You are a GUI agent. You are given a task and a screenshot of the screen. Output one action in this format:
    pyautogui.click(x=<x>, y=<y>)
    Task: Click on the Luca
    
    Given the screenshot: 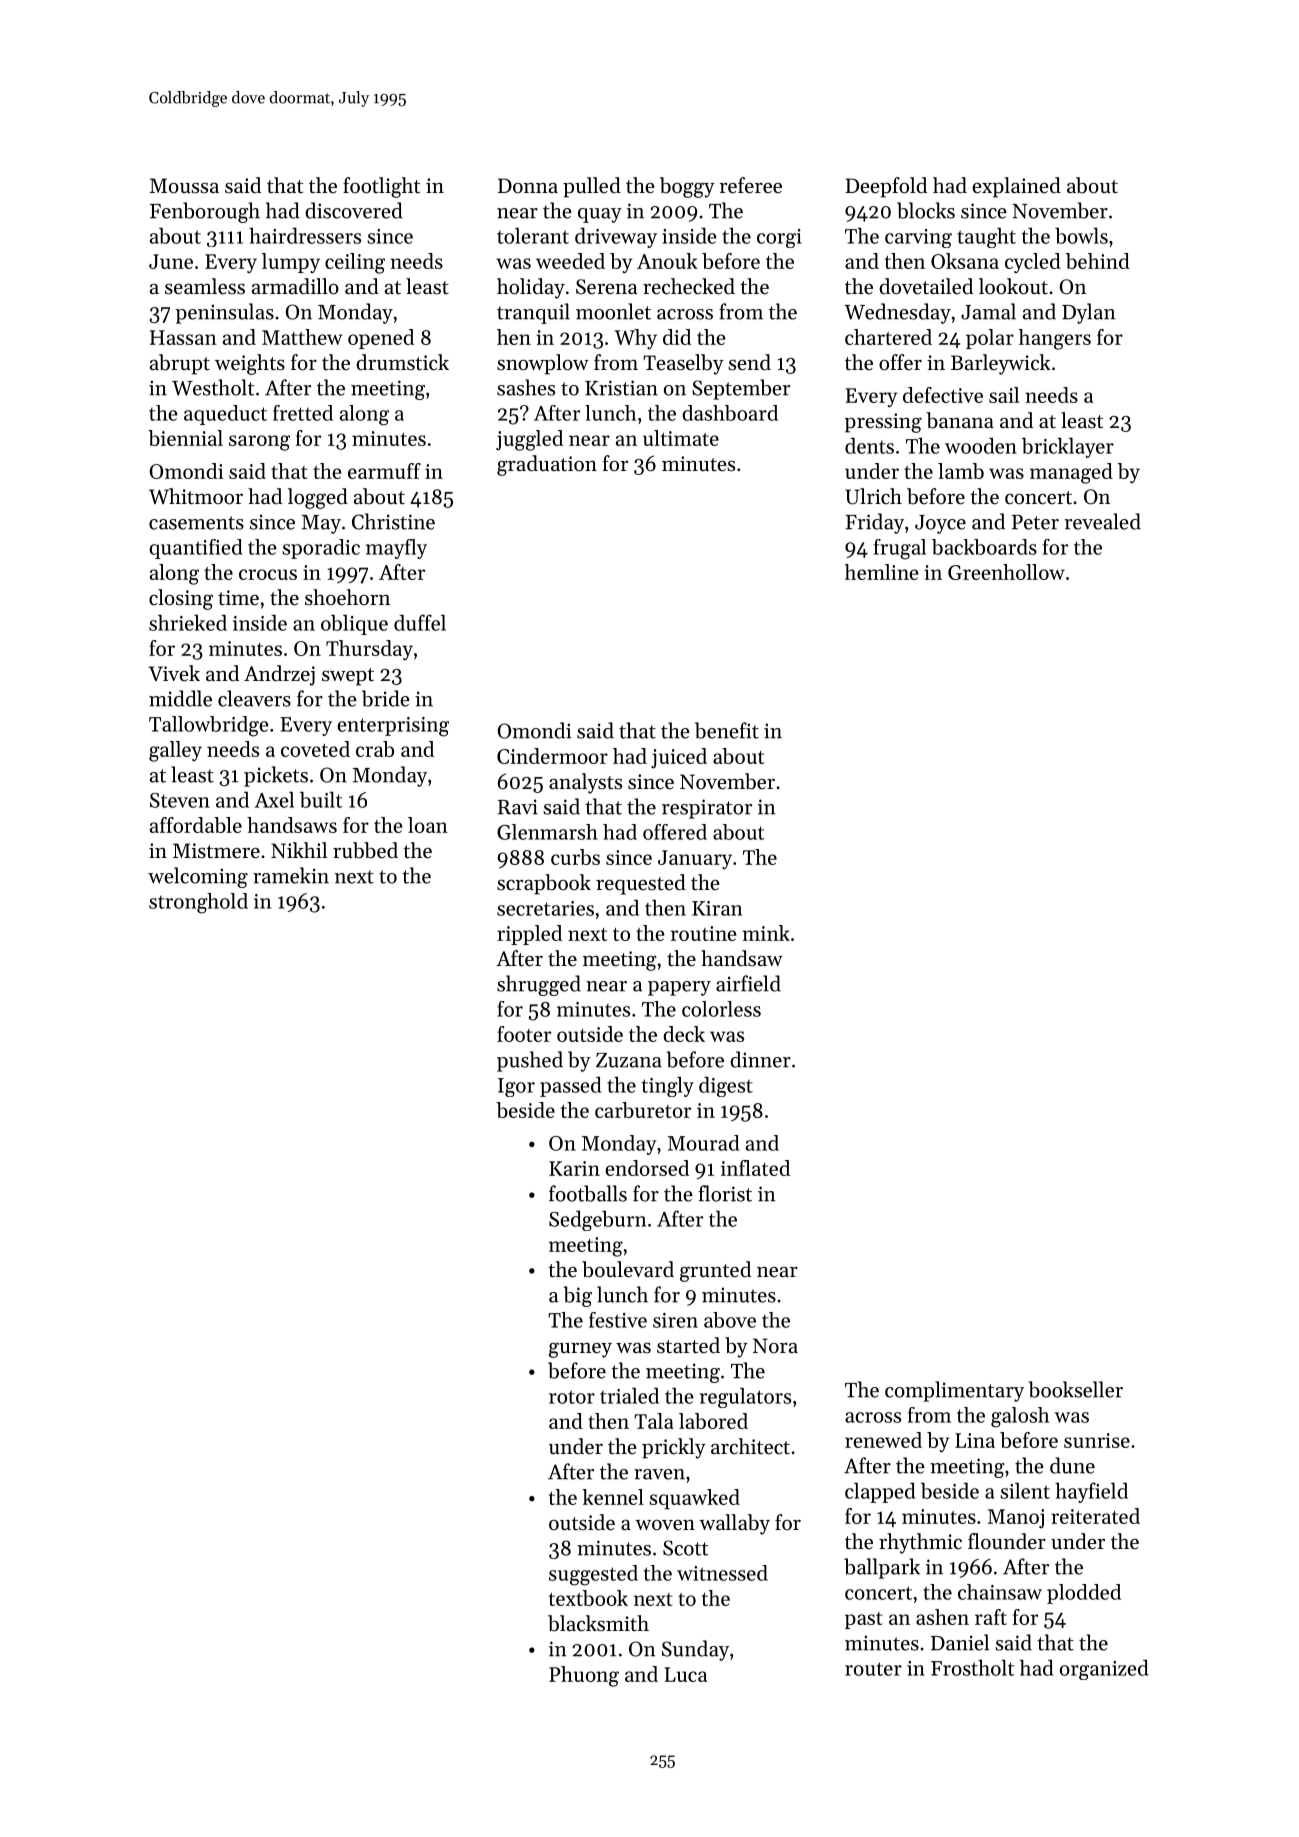 What is the action you would take?
    pyautogui.click(x=685, y=1674)
